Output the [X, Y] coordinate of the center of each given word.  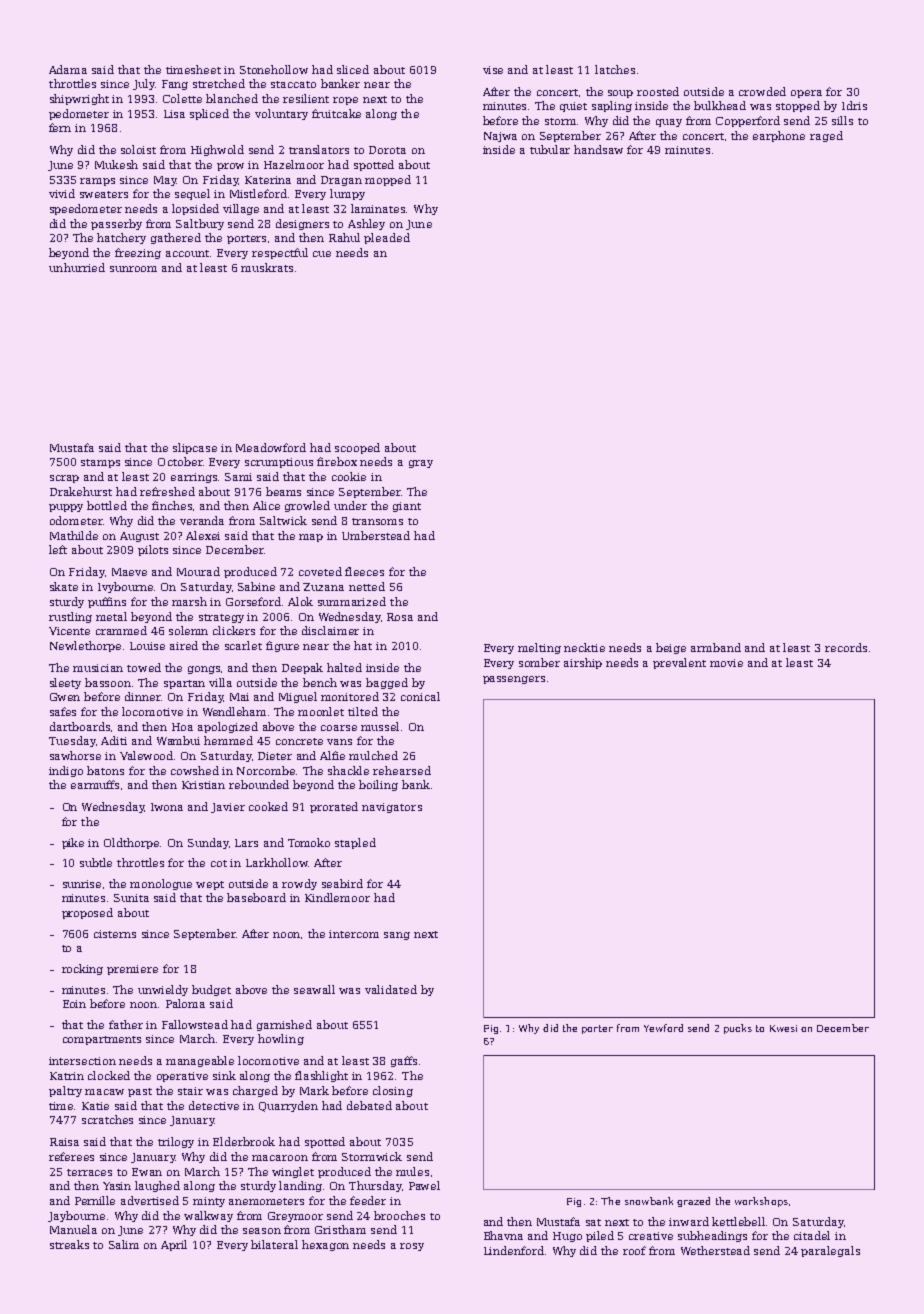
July [144, 84]
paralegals [830, 1251]
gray [421, 464]
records [846, 647]
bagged [387, 683]
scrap [64, 479]
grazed [693, 1202]
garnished [284, 1025]
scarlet [243, 645]
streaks [69, 1244]
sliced [353, 69]
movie [726, 663]
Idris [854, 105]
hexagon [325, 1245]
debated [369, 1105]
